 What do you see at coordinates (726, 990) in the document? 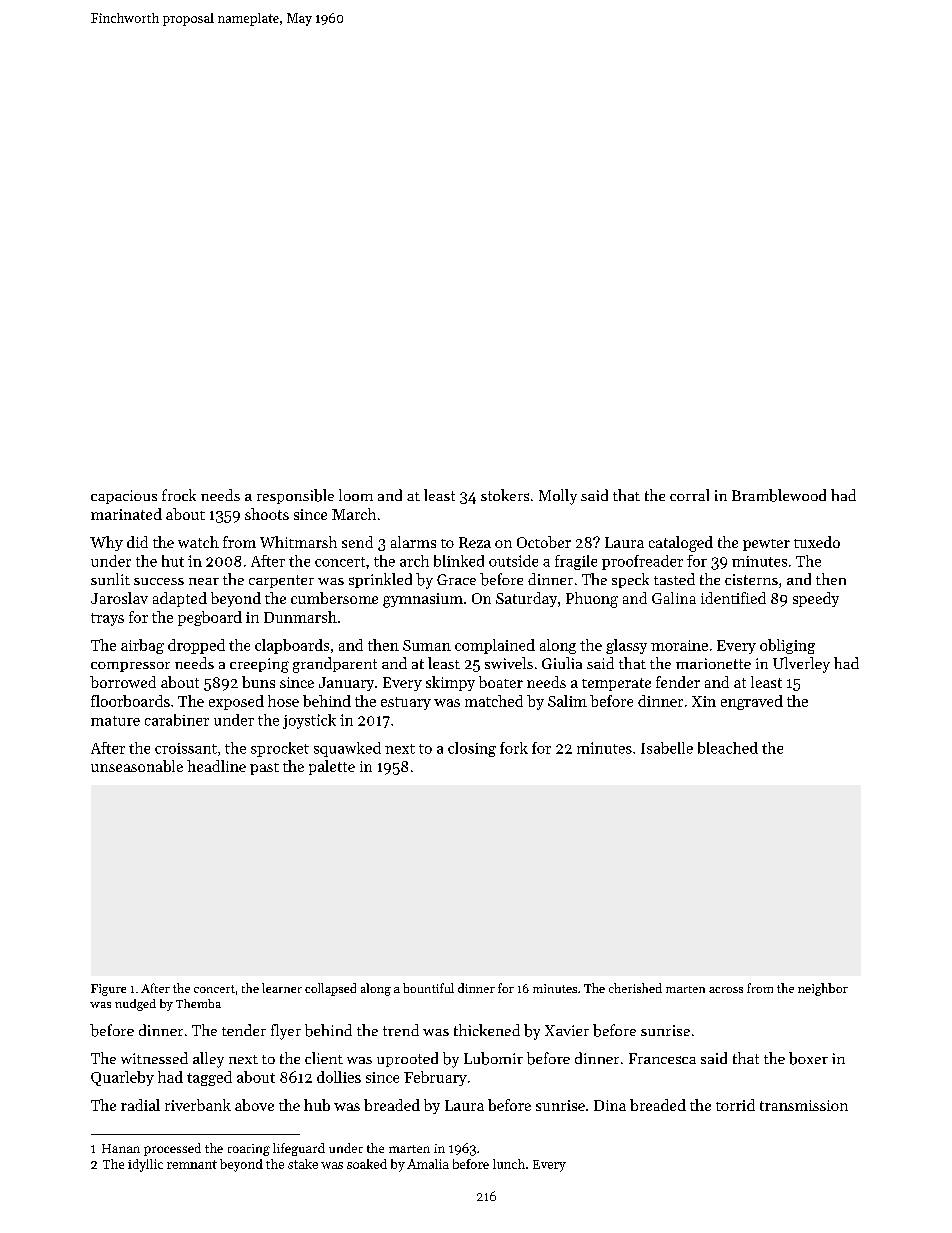
I see `across` at bounding box center [726, 990].
